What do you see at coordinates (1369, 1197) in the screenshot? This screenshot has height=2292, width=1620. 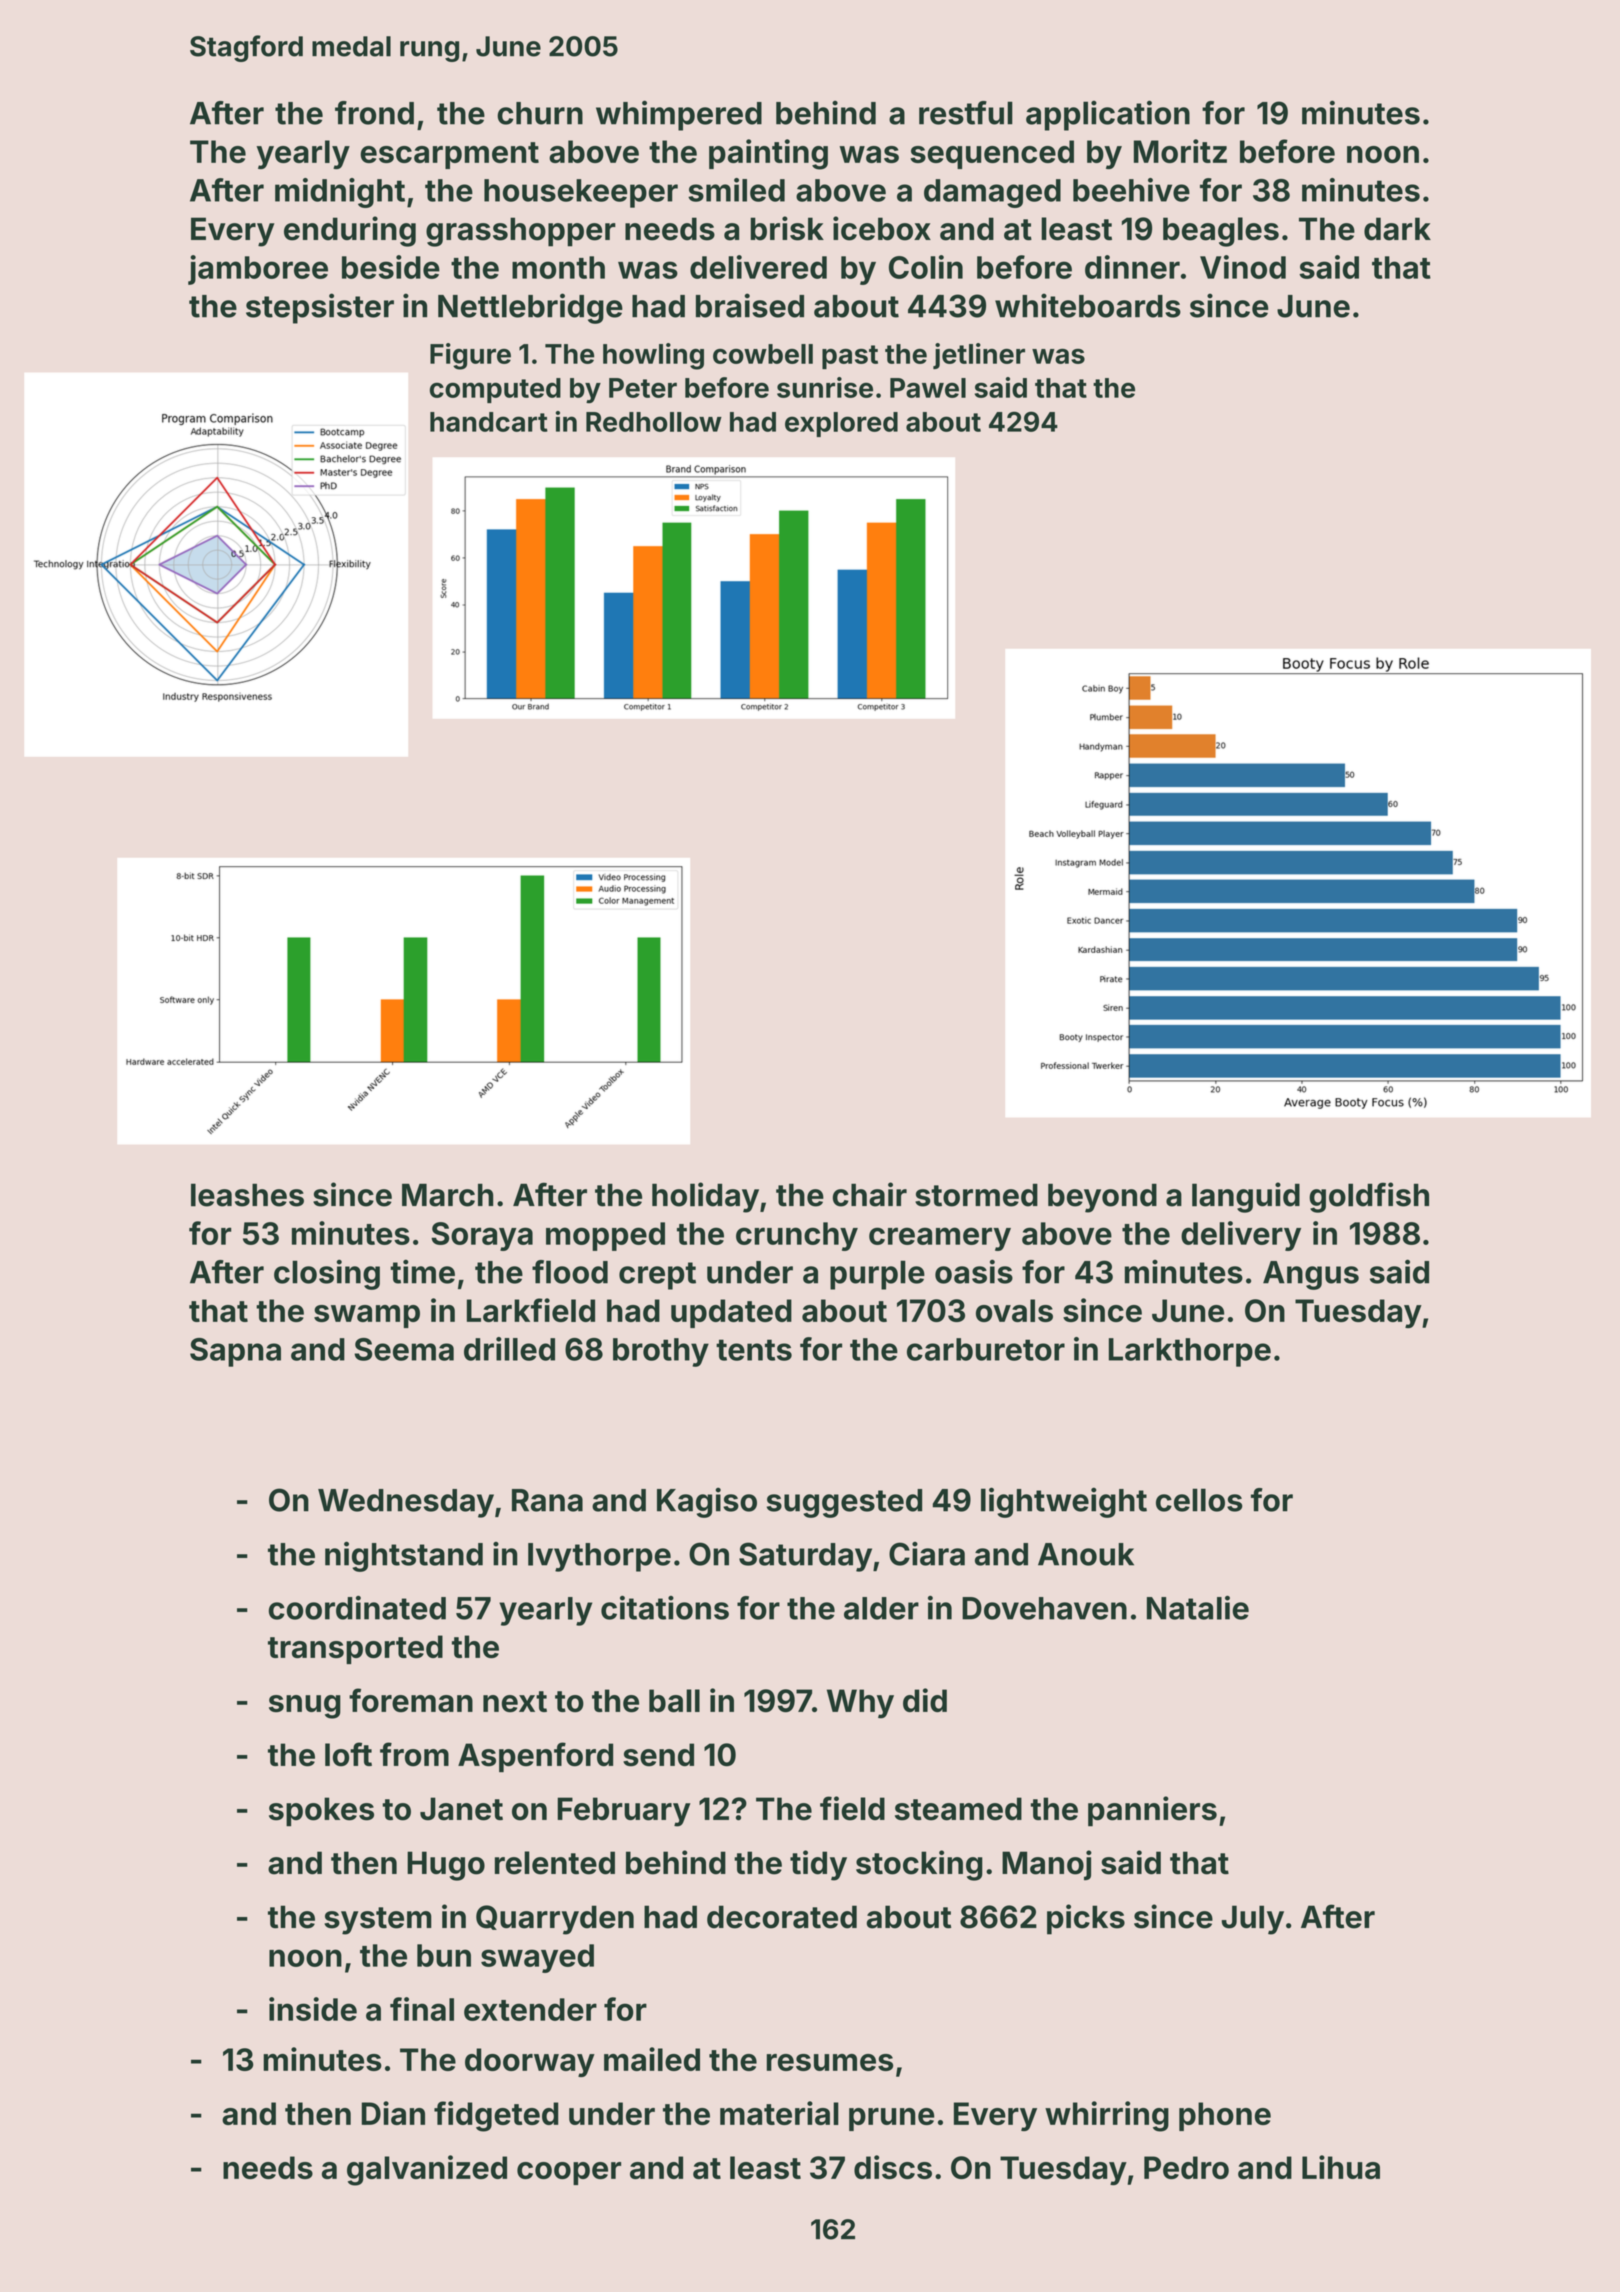 I see `goldfish` at bounding box center [1369, 1197].
